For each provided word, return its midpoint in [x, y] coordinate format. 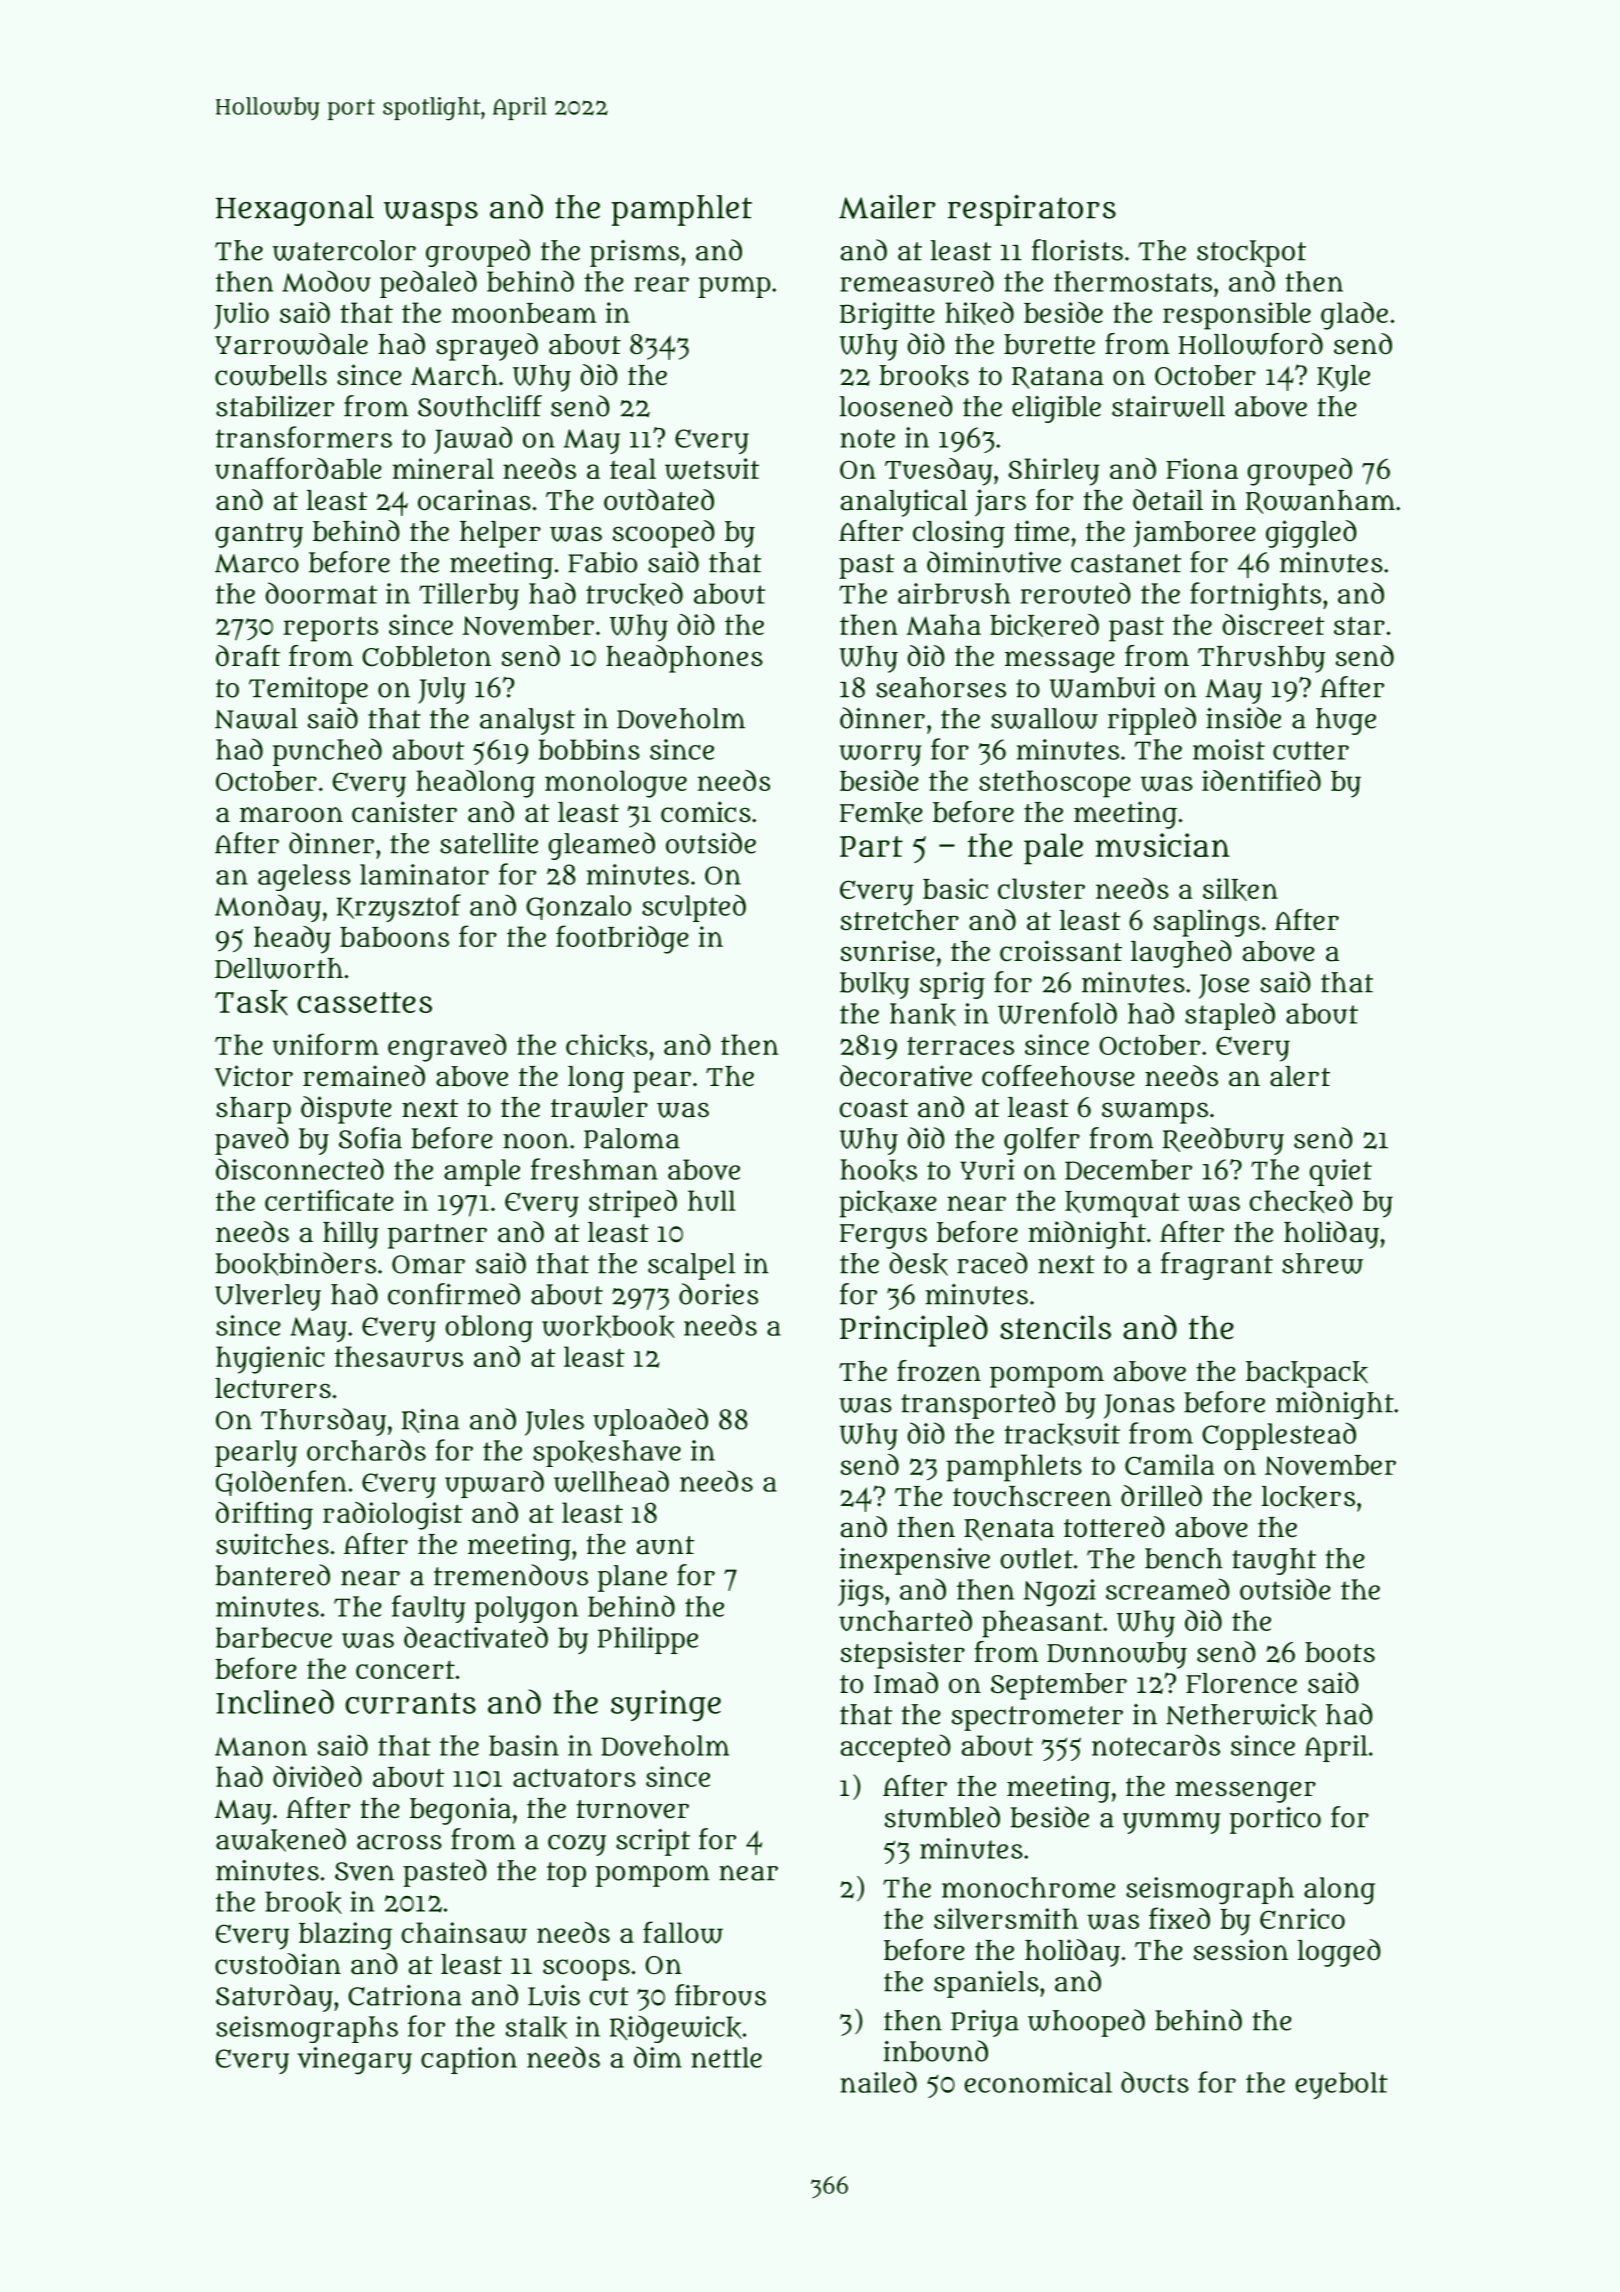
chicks [607, 1045]
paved [252, 1141]
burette [1049, 344]
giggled [1311, 534]
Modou [326, 281]
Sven [364, 1871]
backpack [1307, 1374]
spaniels [986, 1984]
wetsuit [712, 469]
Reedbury [1223, 1141]
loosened [896, 406]
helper [500, 534]
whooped [1086, 2023]
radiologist [392, 1516]
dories [718, 1294]
